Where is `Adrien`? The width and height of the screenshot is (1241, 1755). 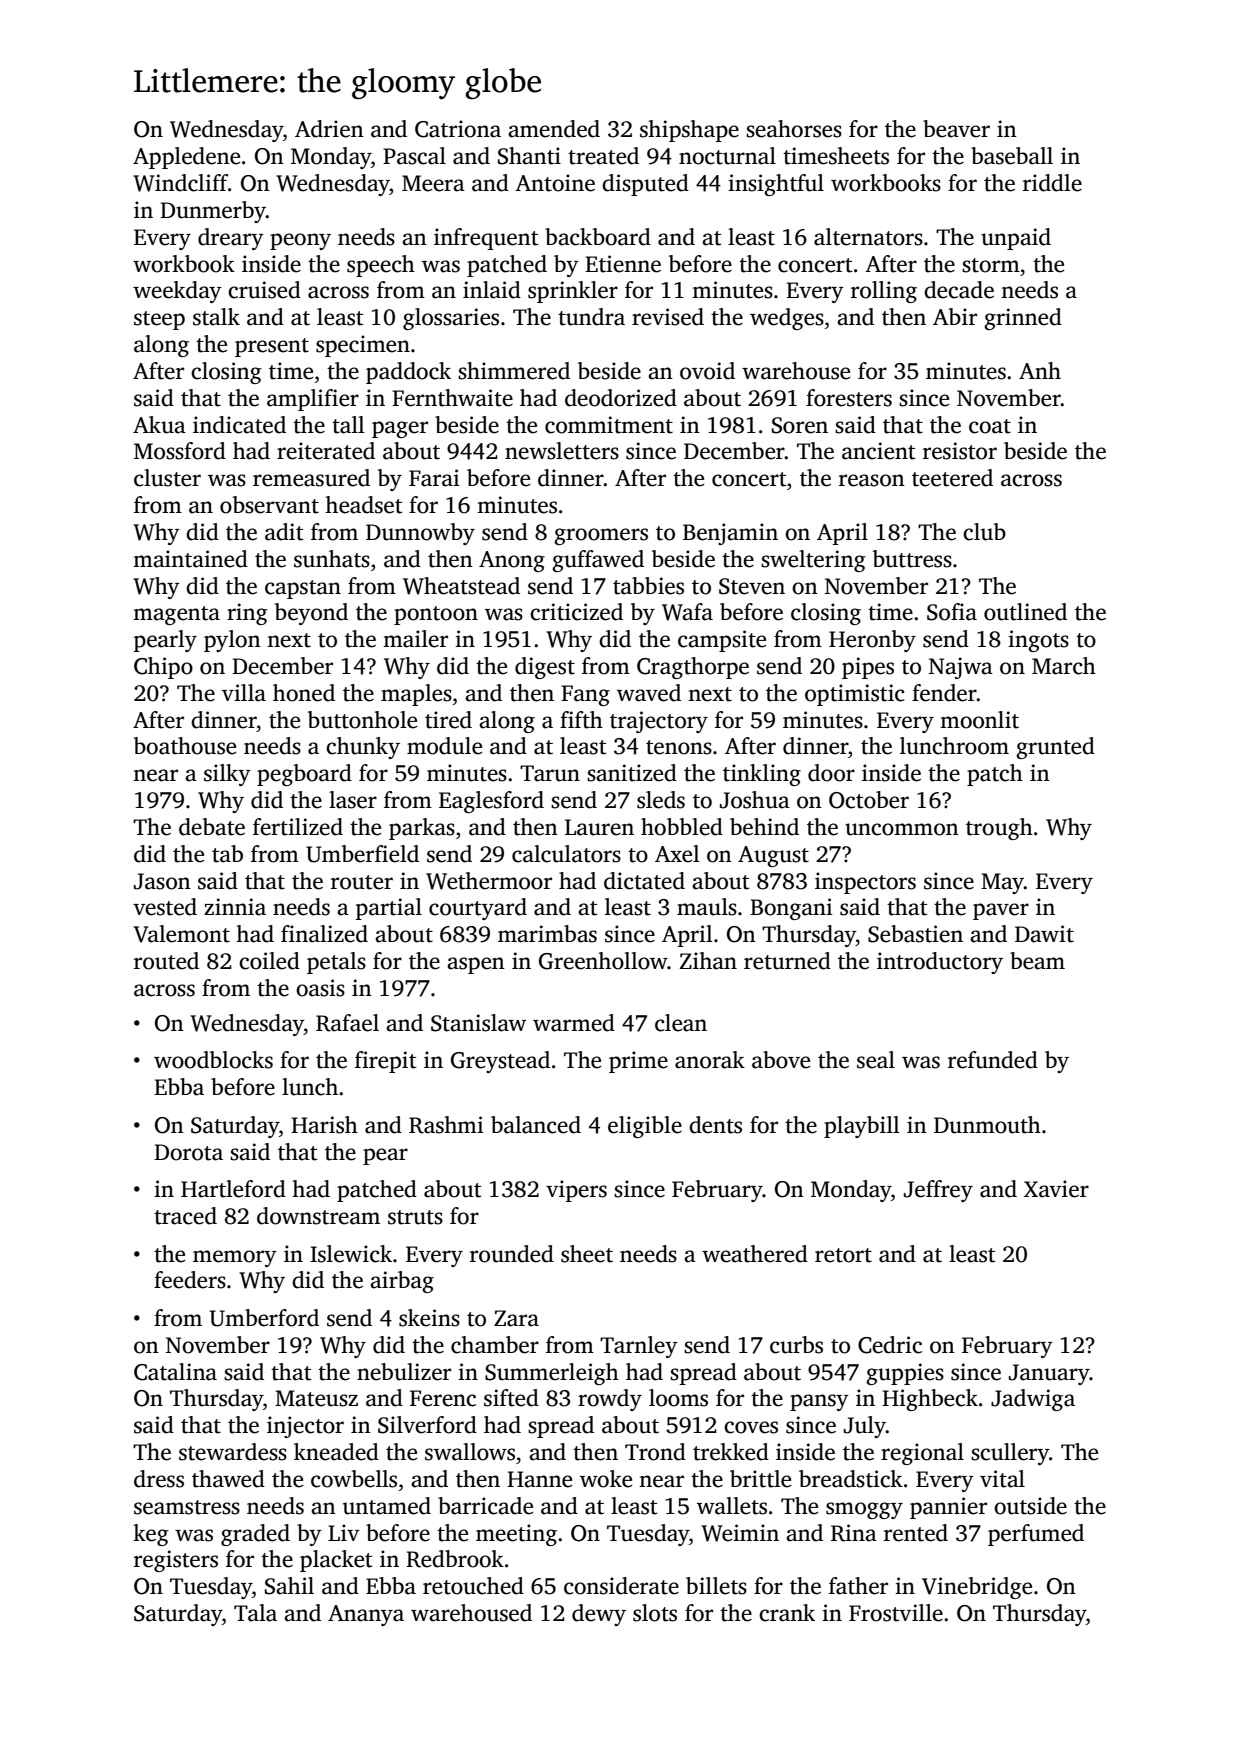
Adrien is located at coordinates (329, 129).
